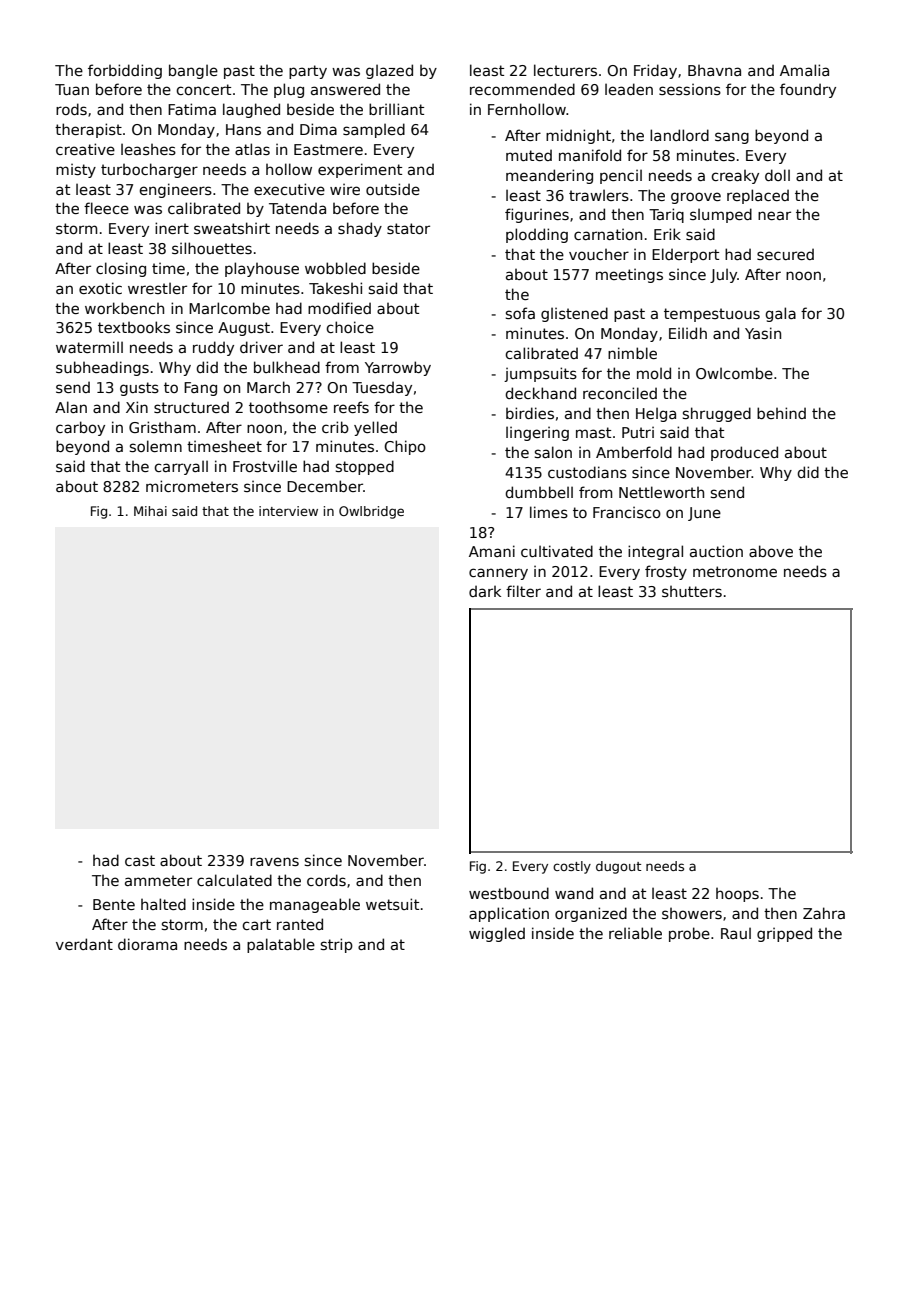 The width and height of the page is (908, 1316). What do you see at coordinates (679, 135) in the page?
I see `landlord` at bounding box center [679, 135].
